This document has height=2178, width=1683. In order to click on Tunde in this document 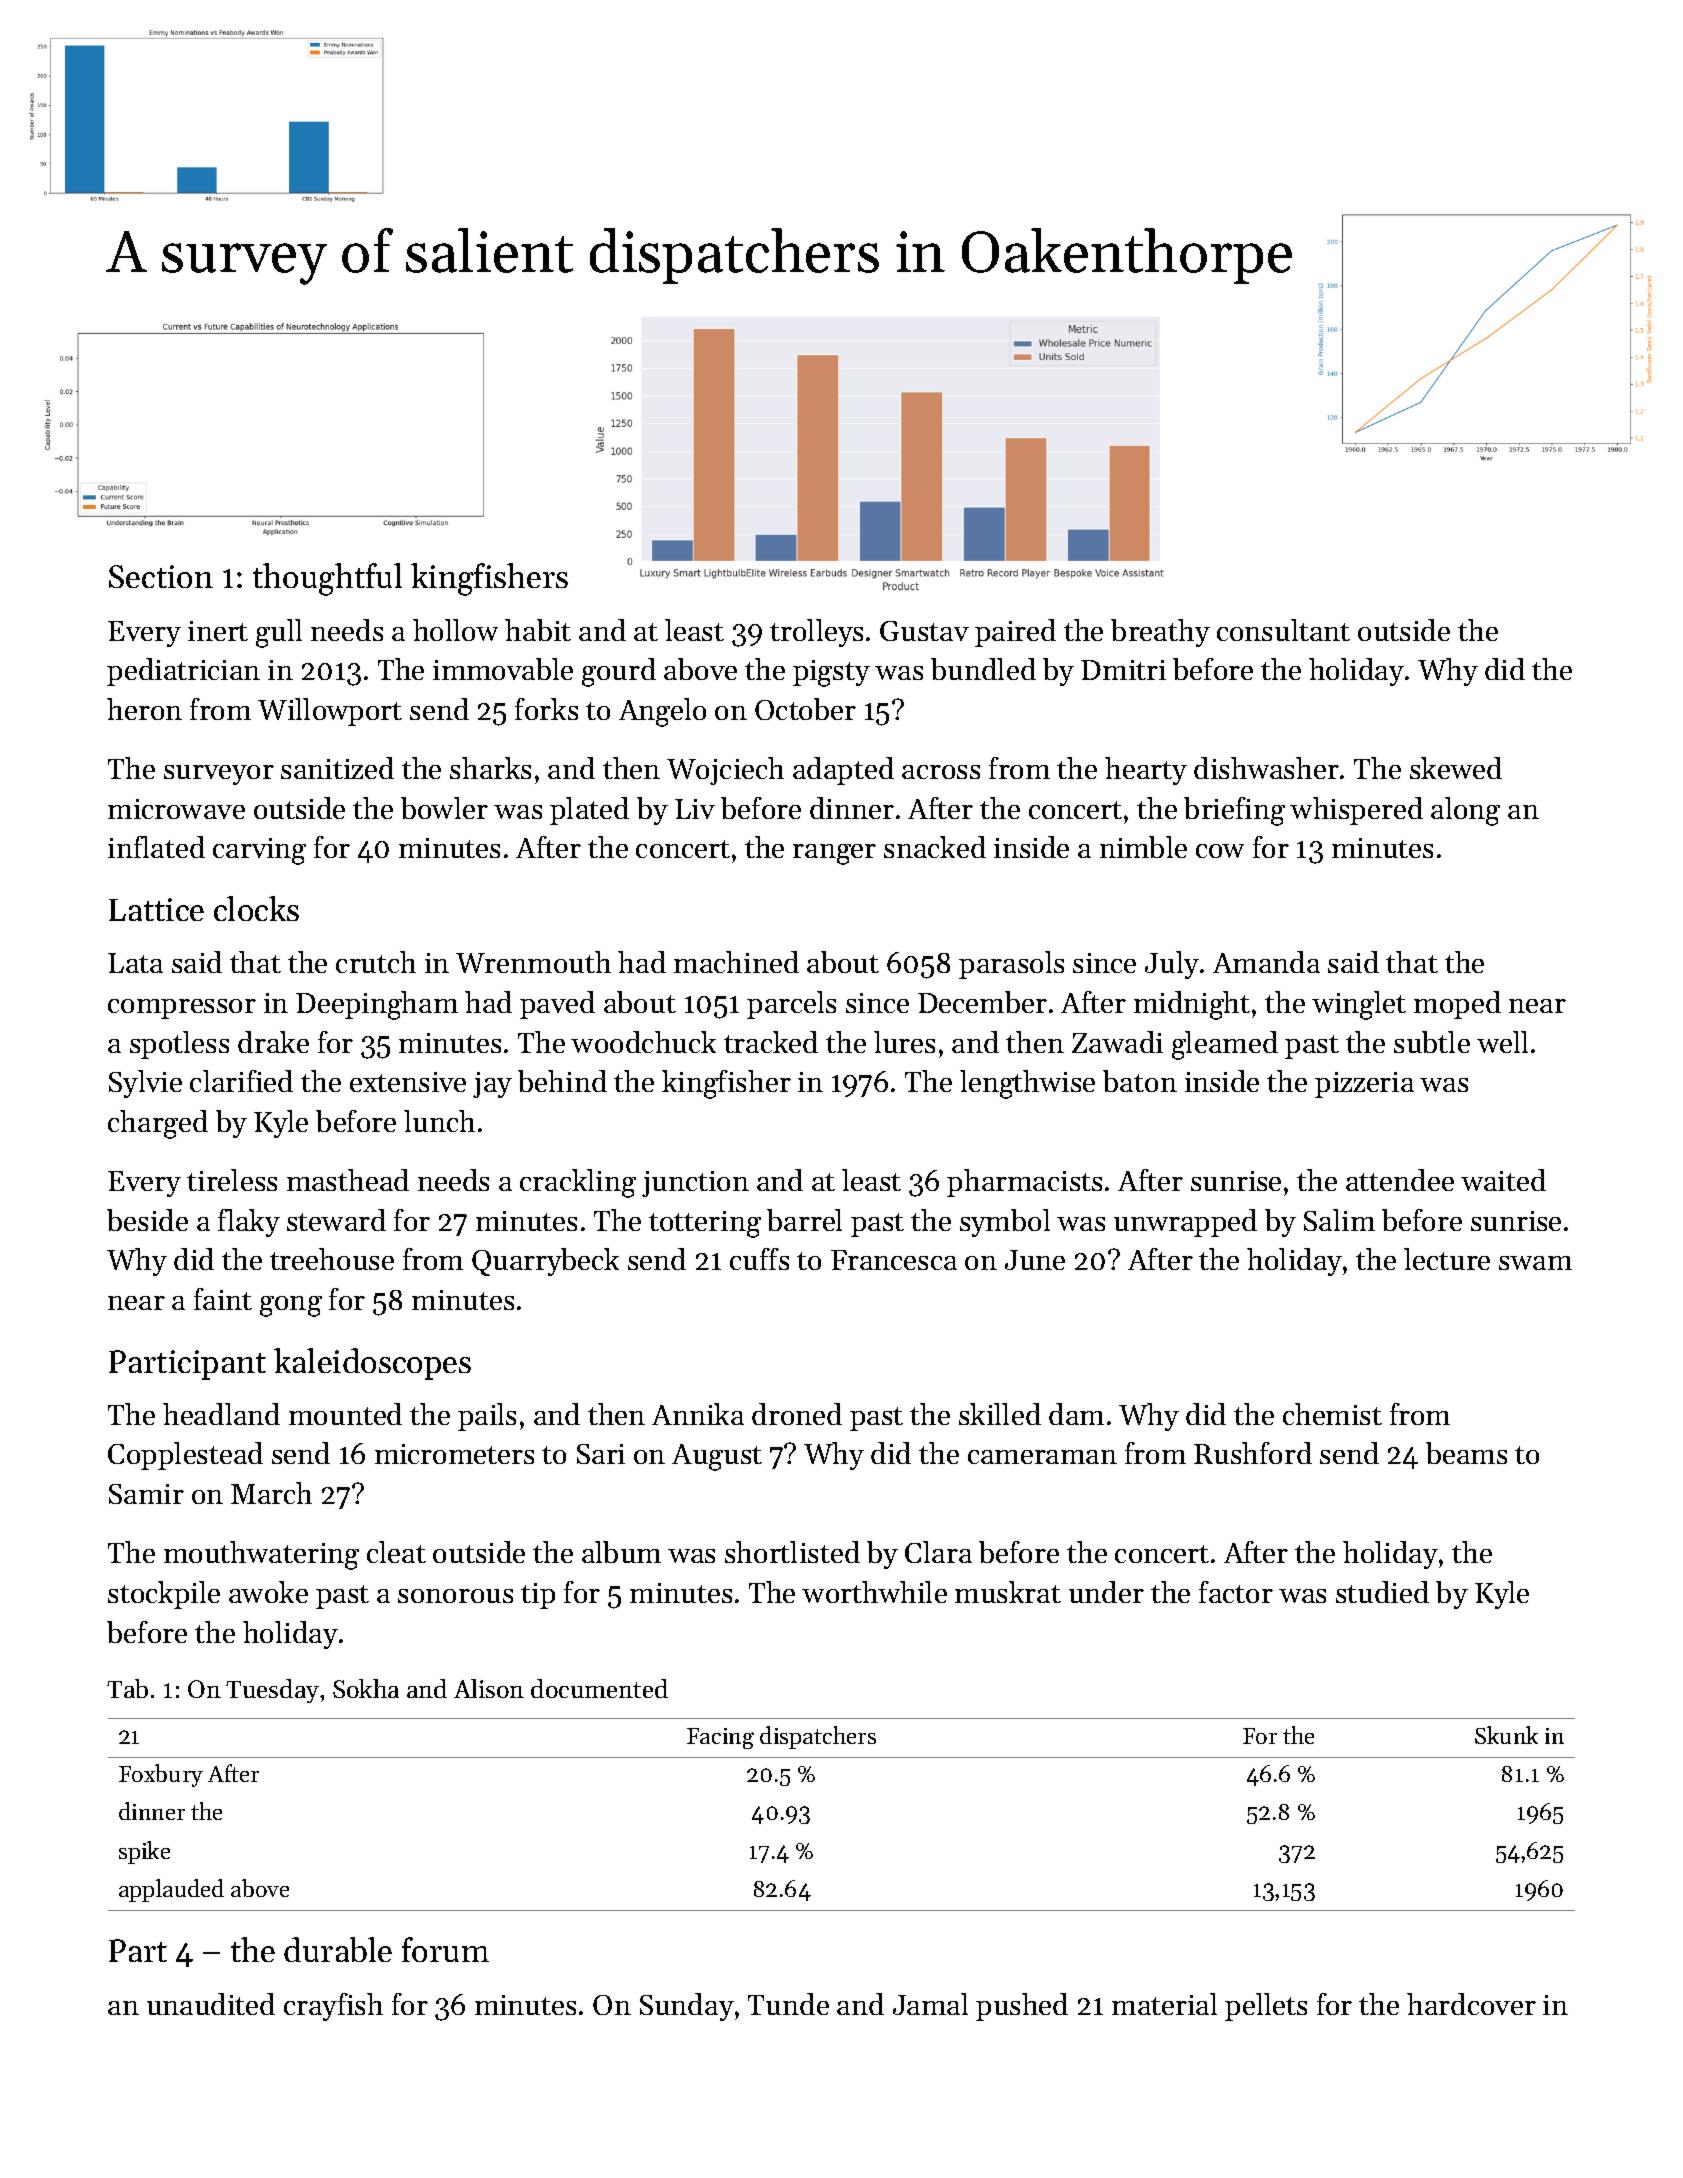, I will do `click(788, 2004)`.
